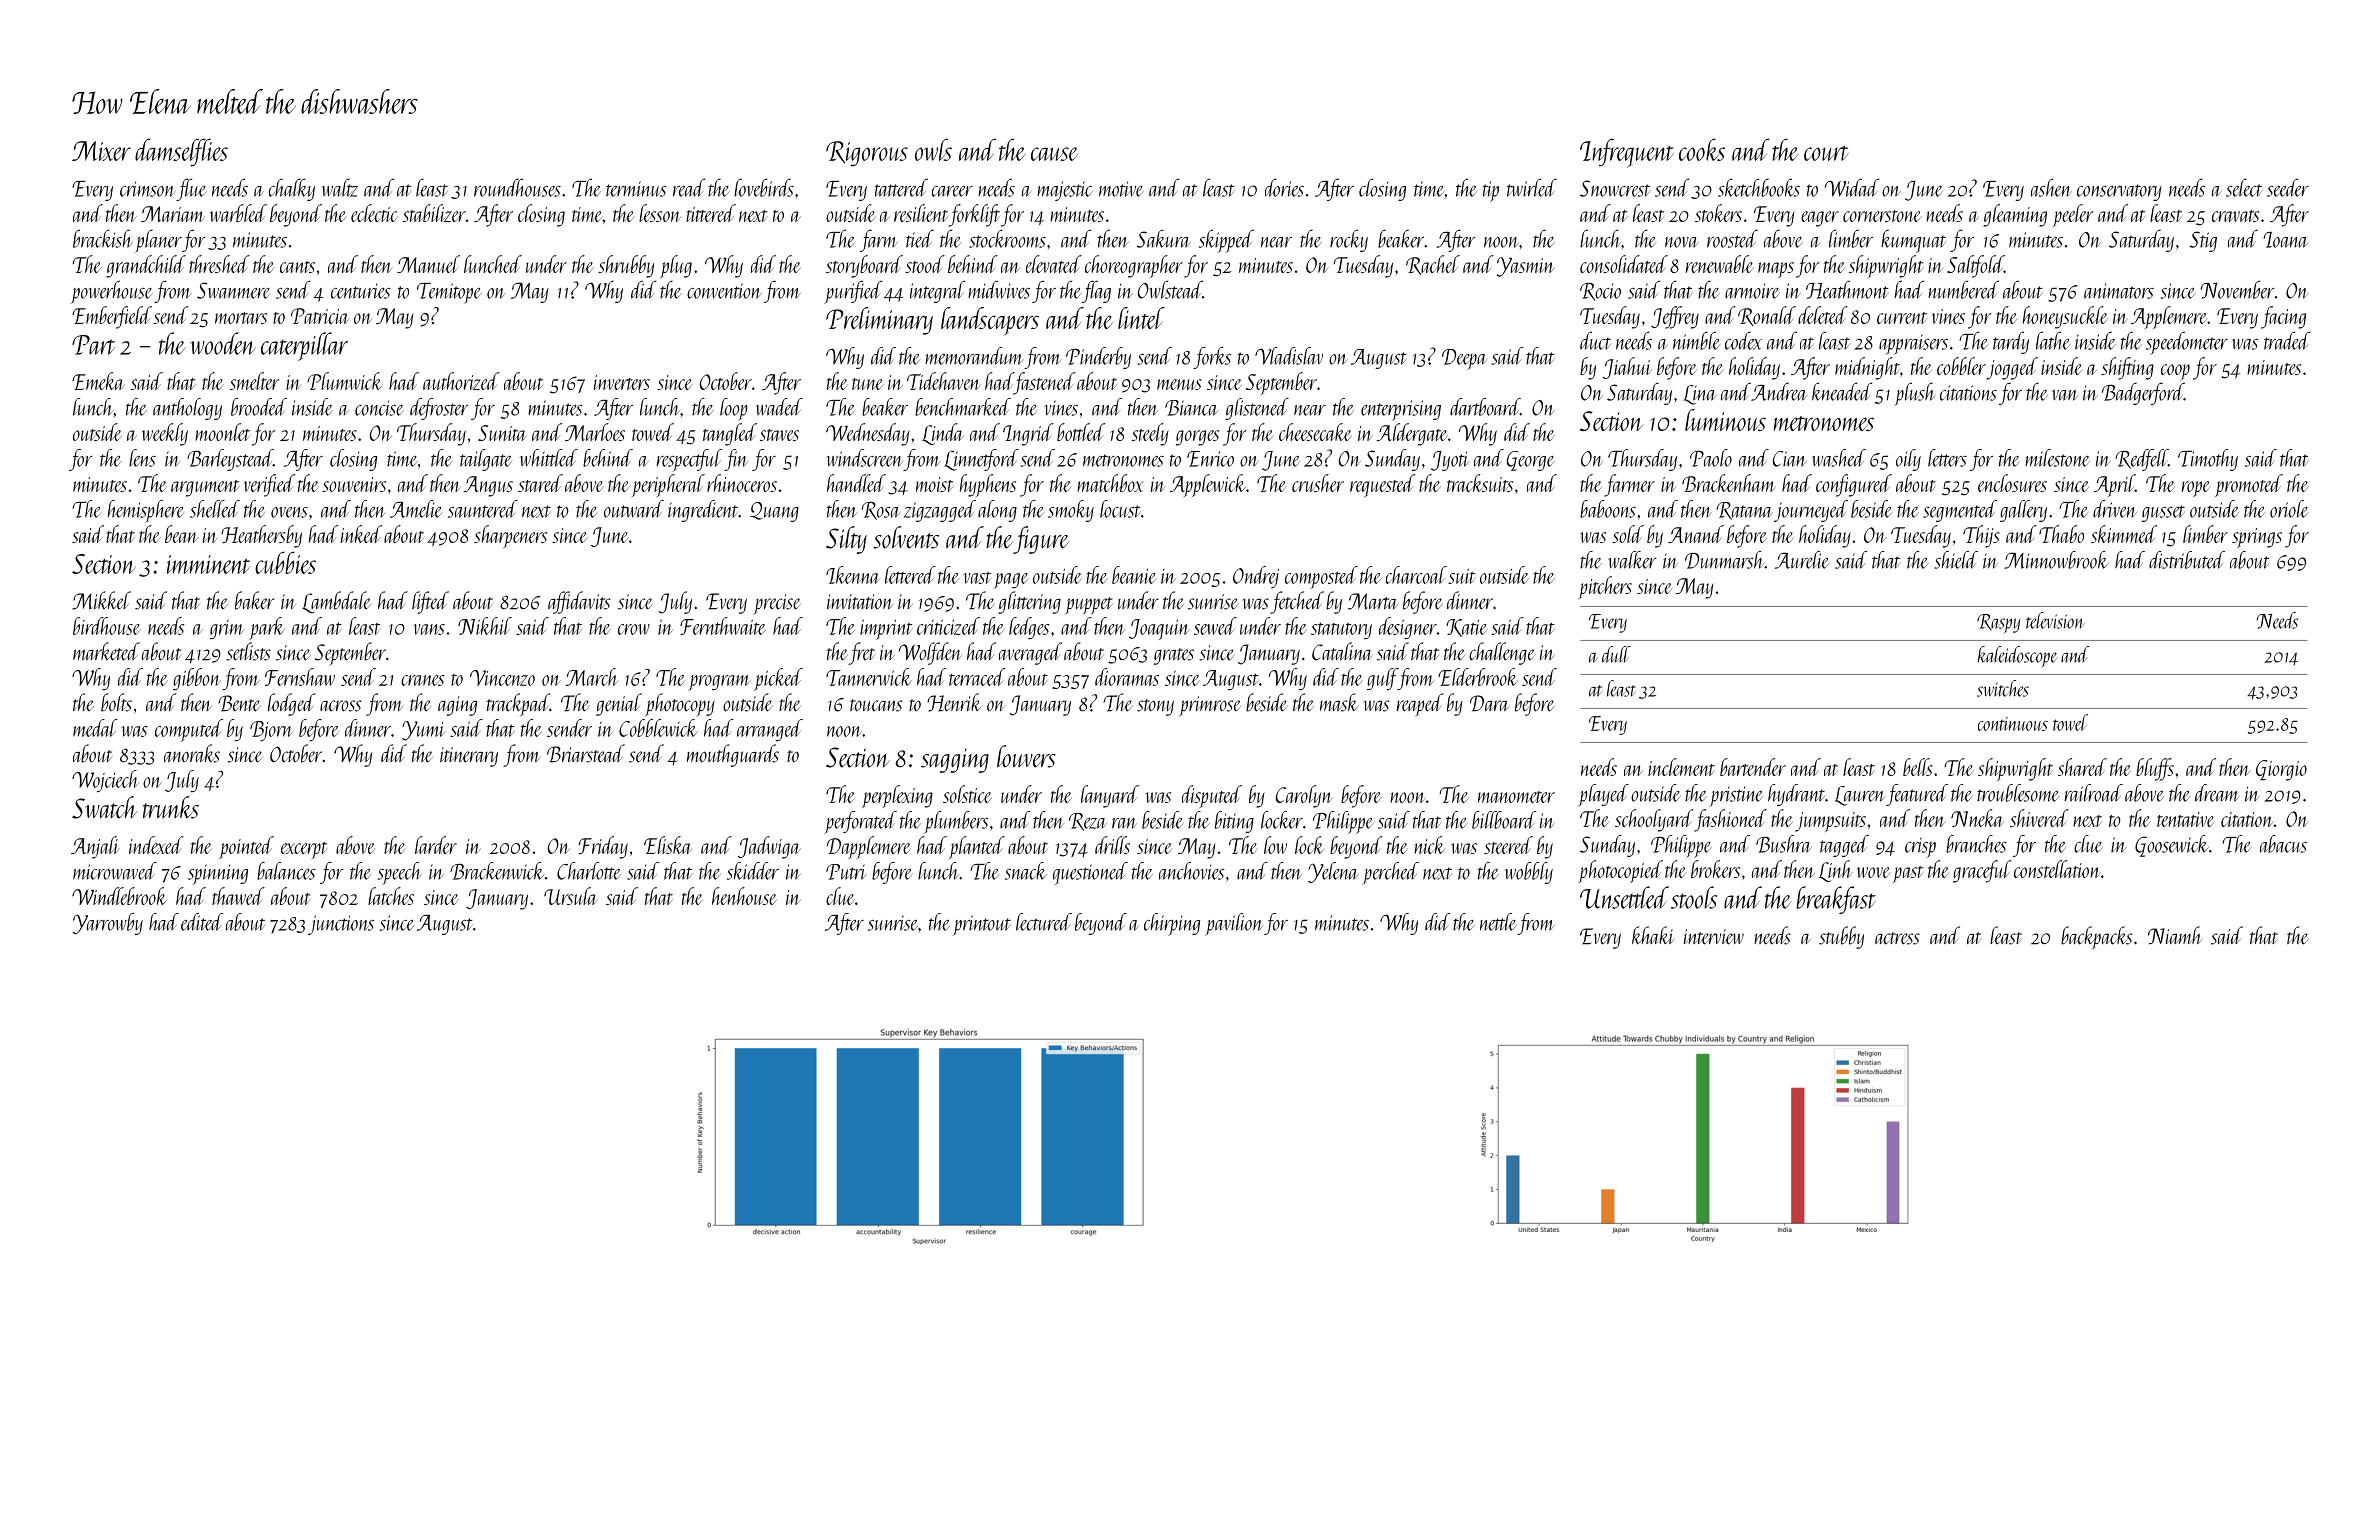  Describe the element at coordinates (430, 602) in the screenshot. I see `lifted` at that location.
